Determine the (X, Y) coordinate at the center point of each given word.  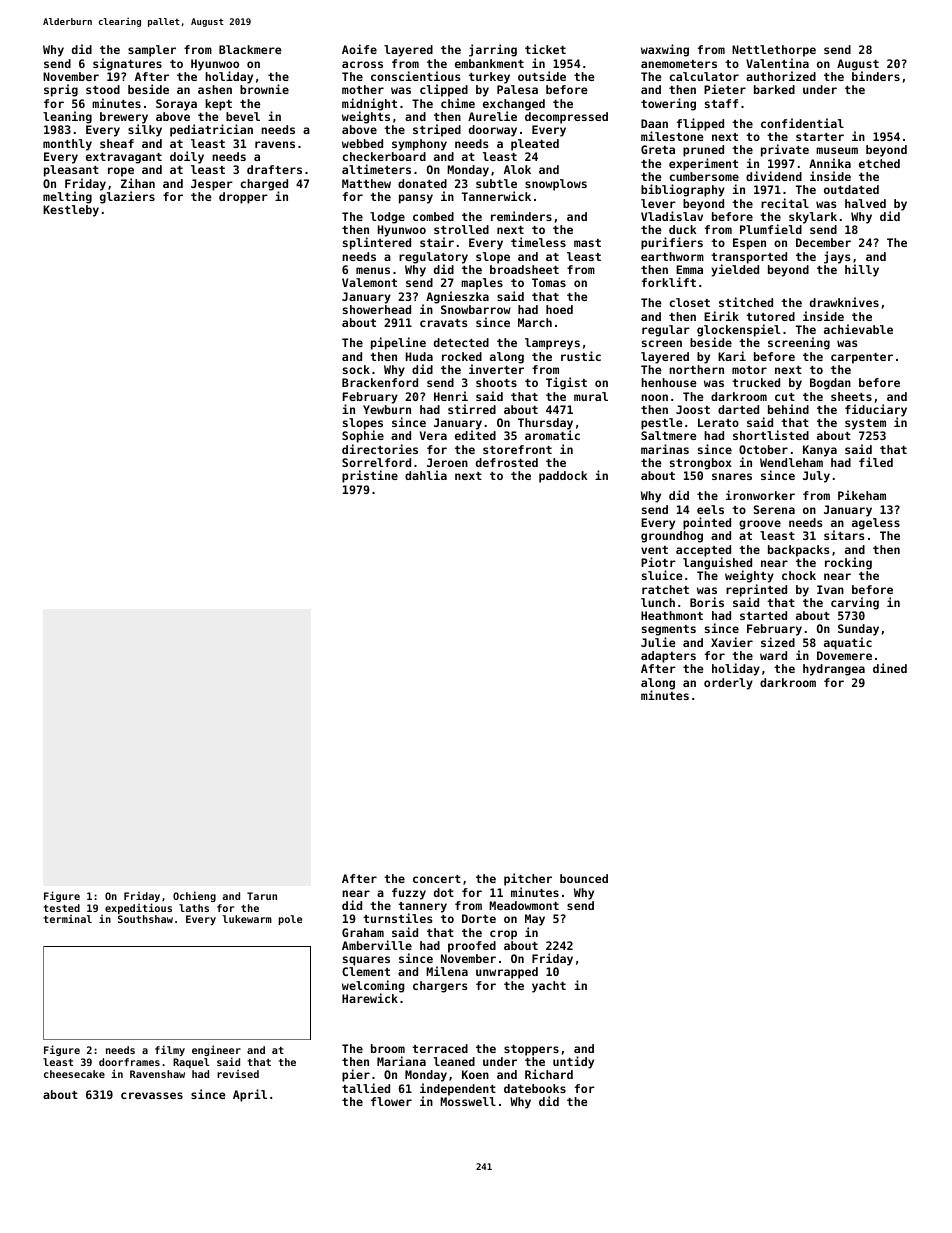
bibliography (683, 190)
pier (356, 1075)
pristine (370, 476)
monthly (67, 145)
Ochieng (194, 896)
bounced (584, 878)
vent (654, 550)
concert (437, 879)
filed (876, 462)
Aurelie (492, 116)
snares (732, 476)
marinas (665, 449)
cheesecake (74, 1074)
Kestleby (71, 211)
